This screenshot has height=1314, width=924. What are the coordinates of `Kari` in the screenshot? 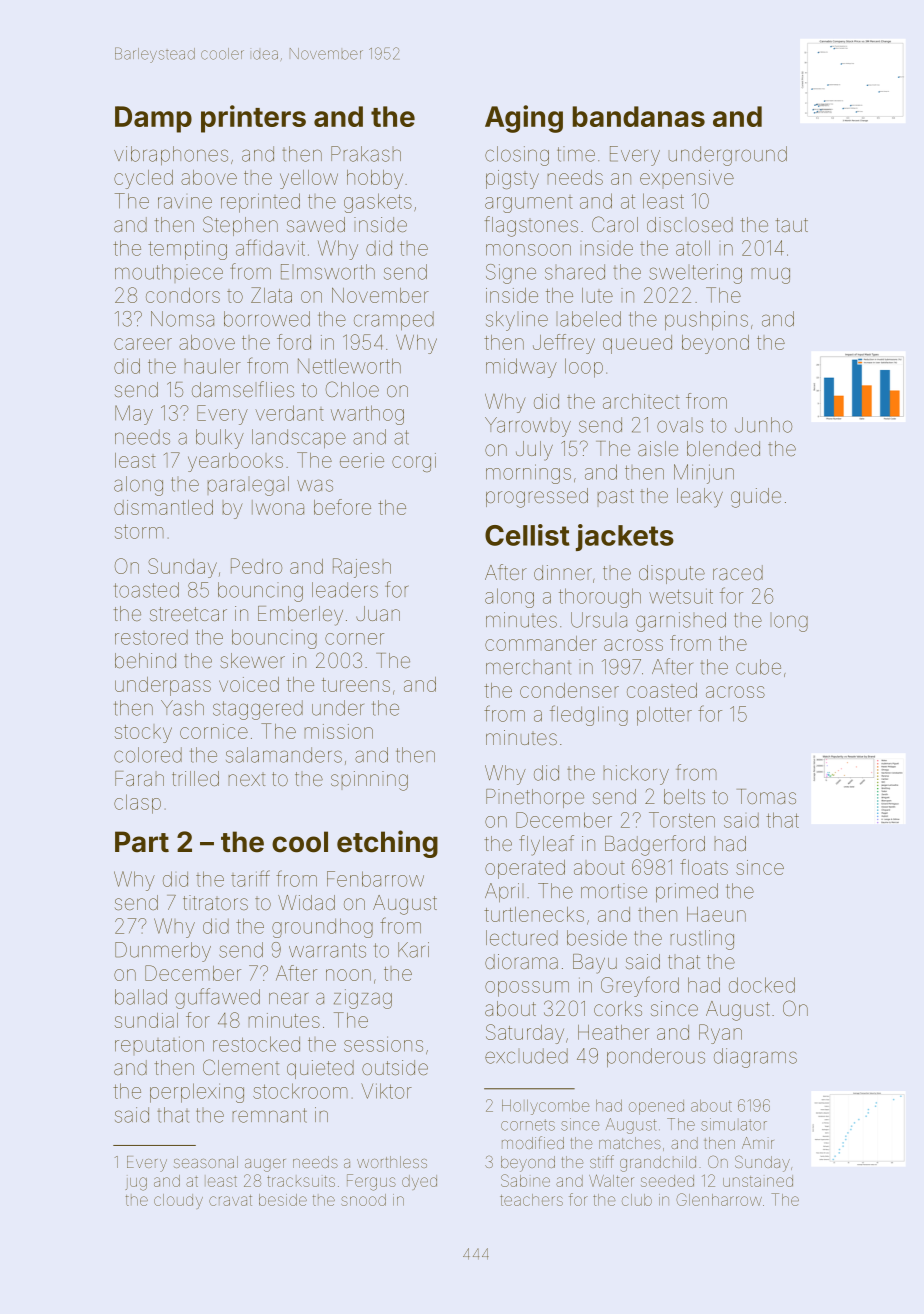 It's located at (413, 950).
